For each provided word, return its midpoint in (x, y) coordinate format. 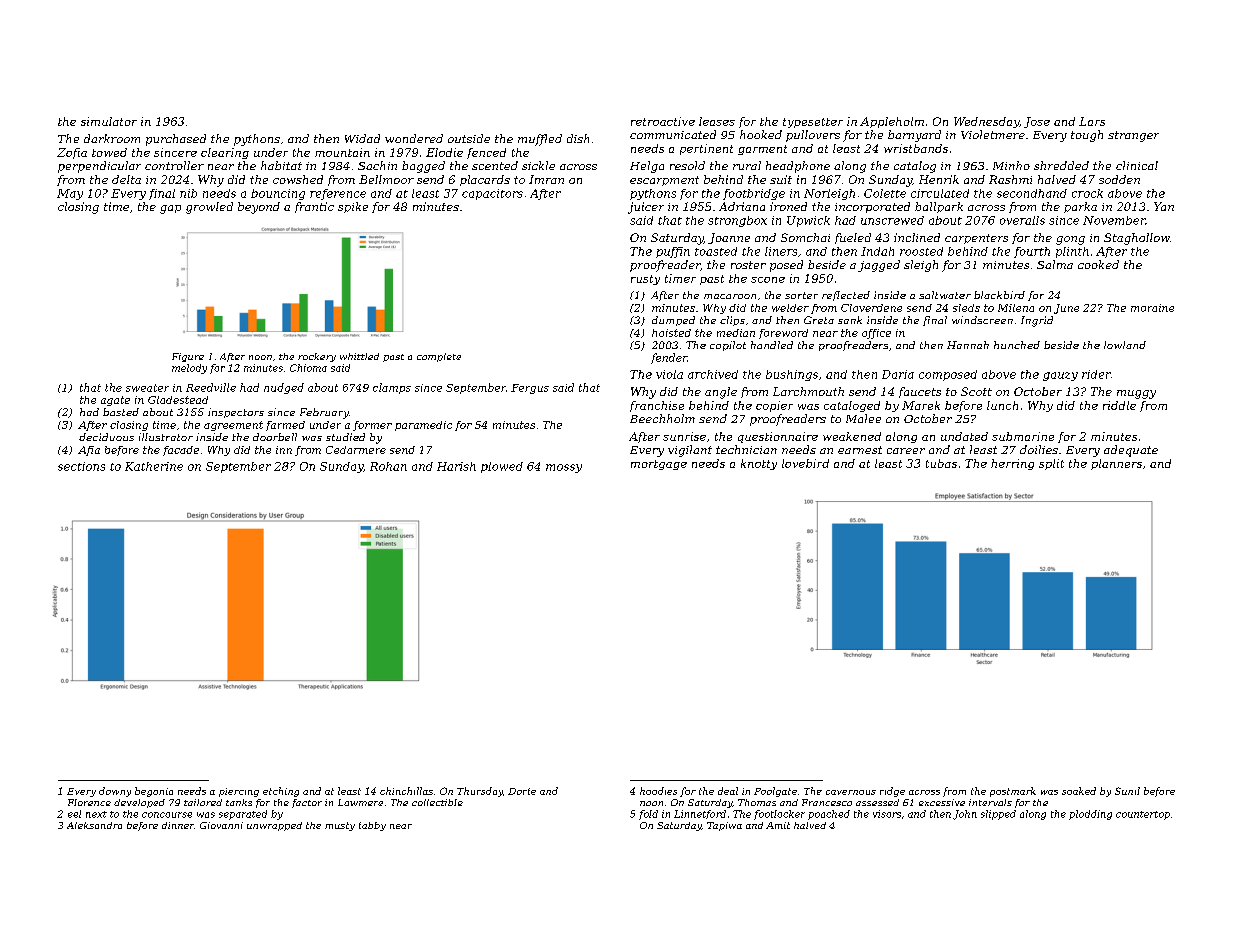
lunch (1002, 405)
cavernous (851, 792)
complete (439, 357)
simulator (109, 121)
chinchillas (406, 791)
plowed (502, 467)
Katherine (154, 466)
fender (669, 358)
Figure (188, 357)
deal (728, 791)
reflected (846, 296)
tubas (941, 463)
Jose (1037, 122)
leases (717, 121)
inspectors (236, 413)
